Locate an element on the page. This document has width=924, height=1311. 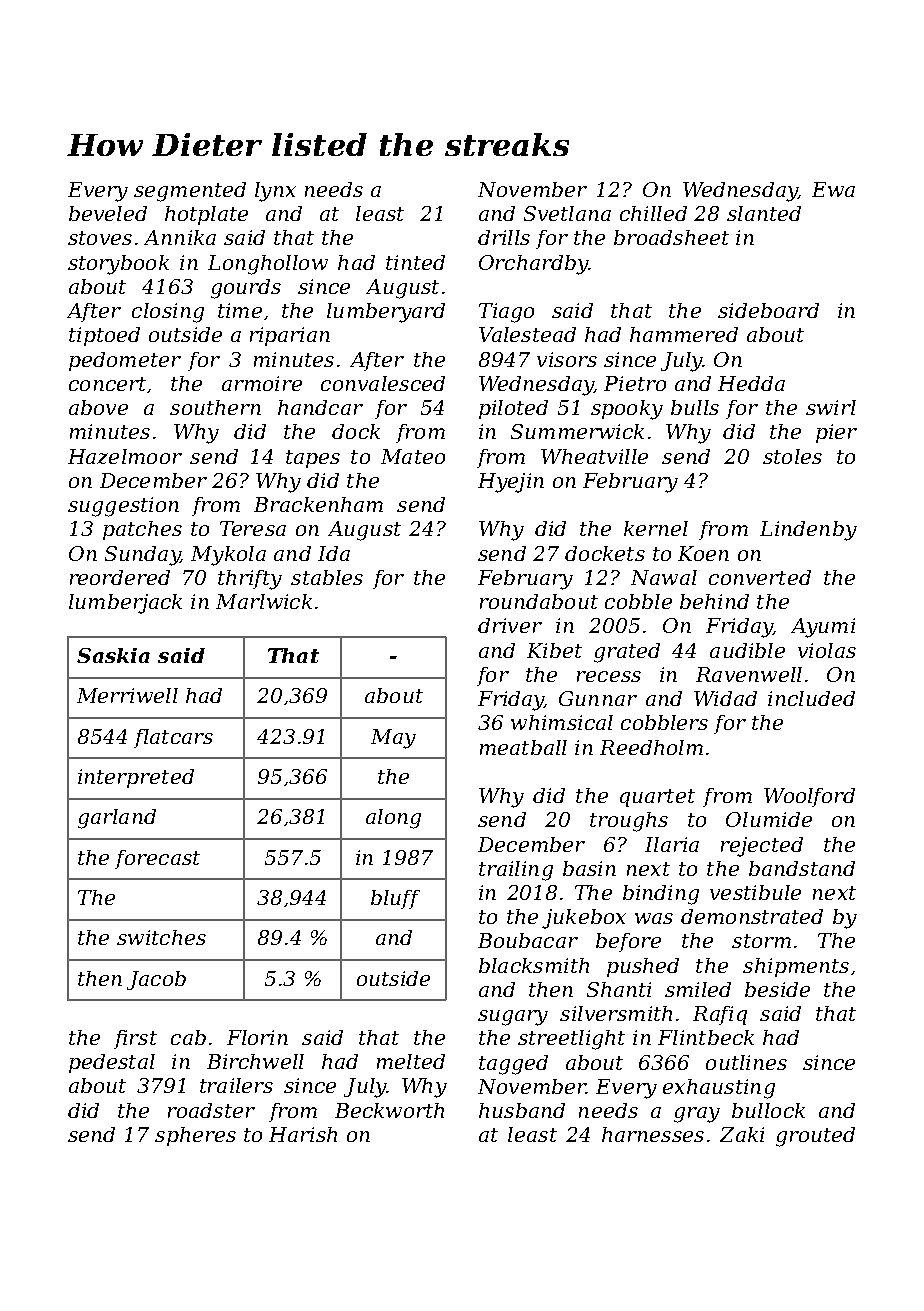
Tiago is located at coordinates (506, 313).
